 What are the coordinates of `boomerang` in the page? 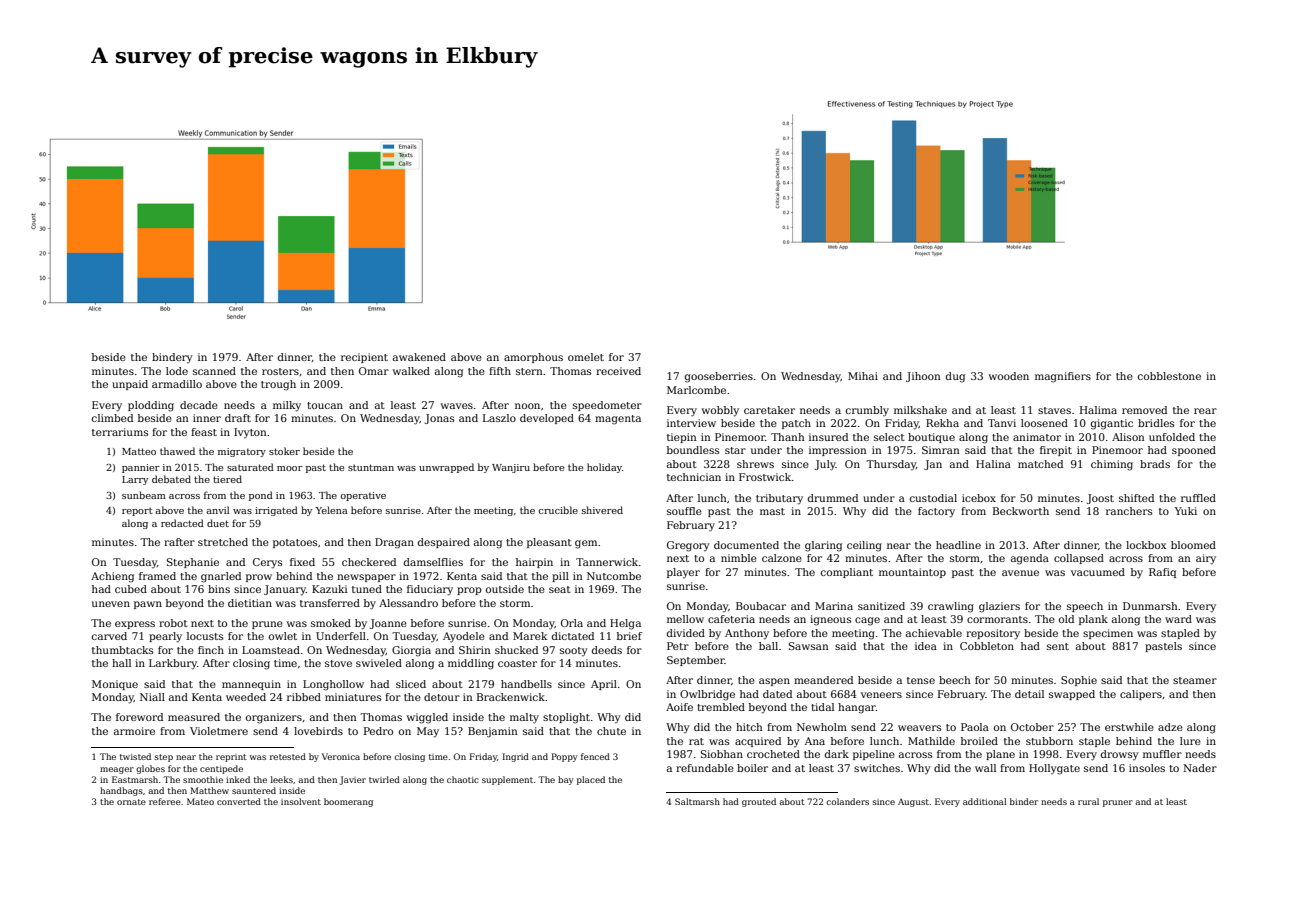 It's located at (348, 802).
